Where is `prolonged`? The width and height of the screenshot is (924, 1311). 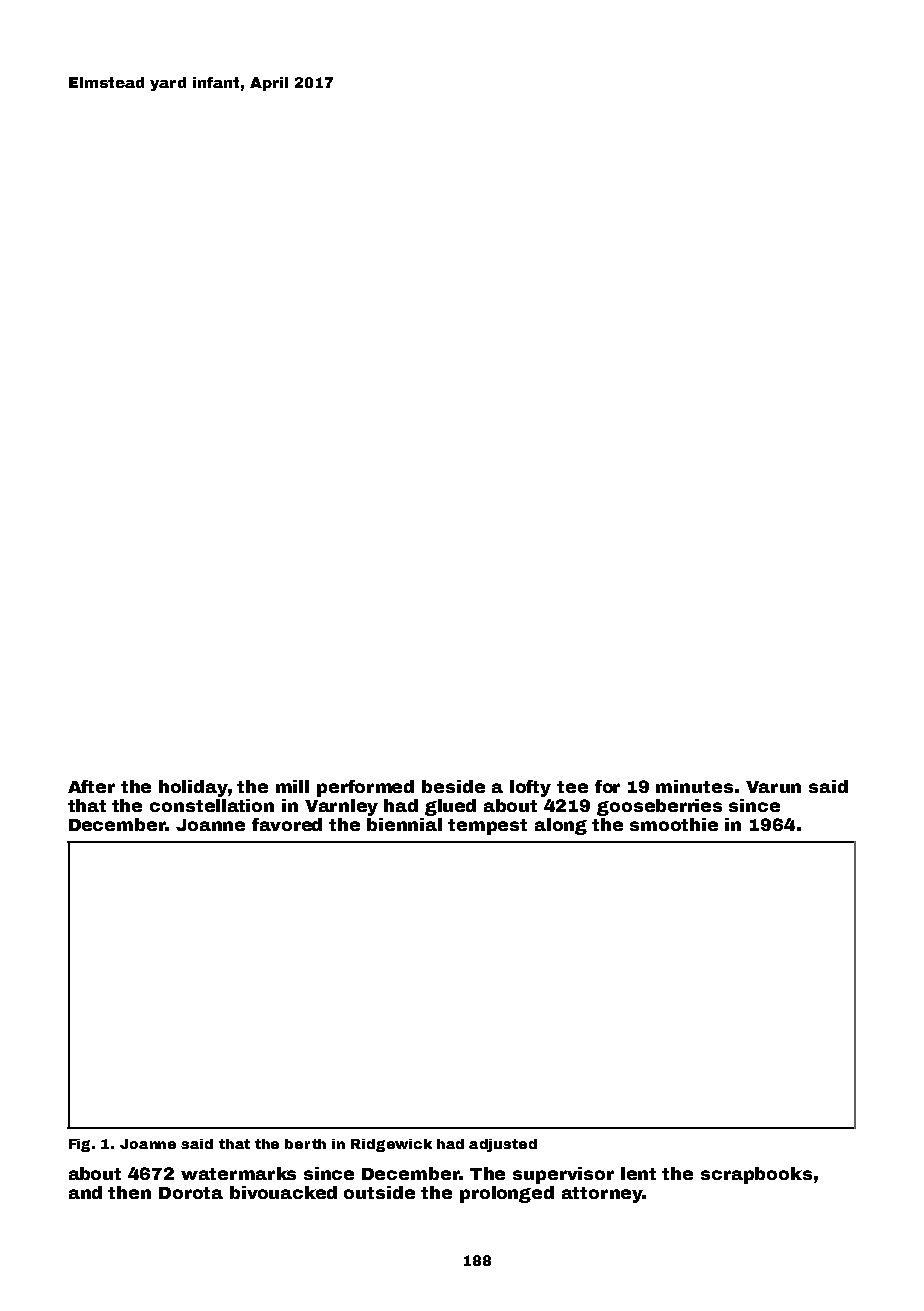
prolonged is located at coordinates (507, 1194).
